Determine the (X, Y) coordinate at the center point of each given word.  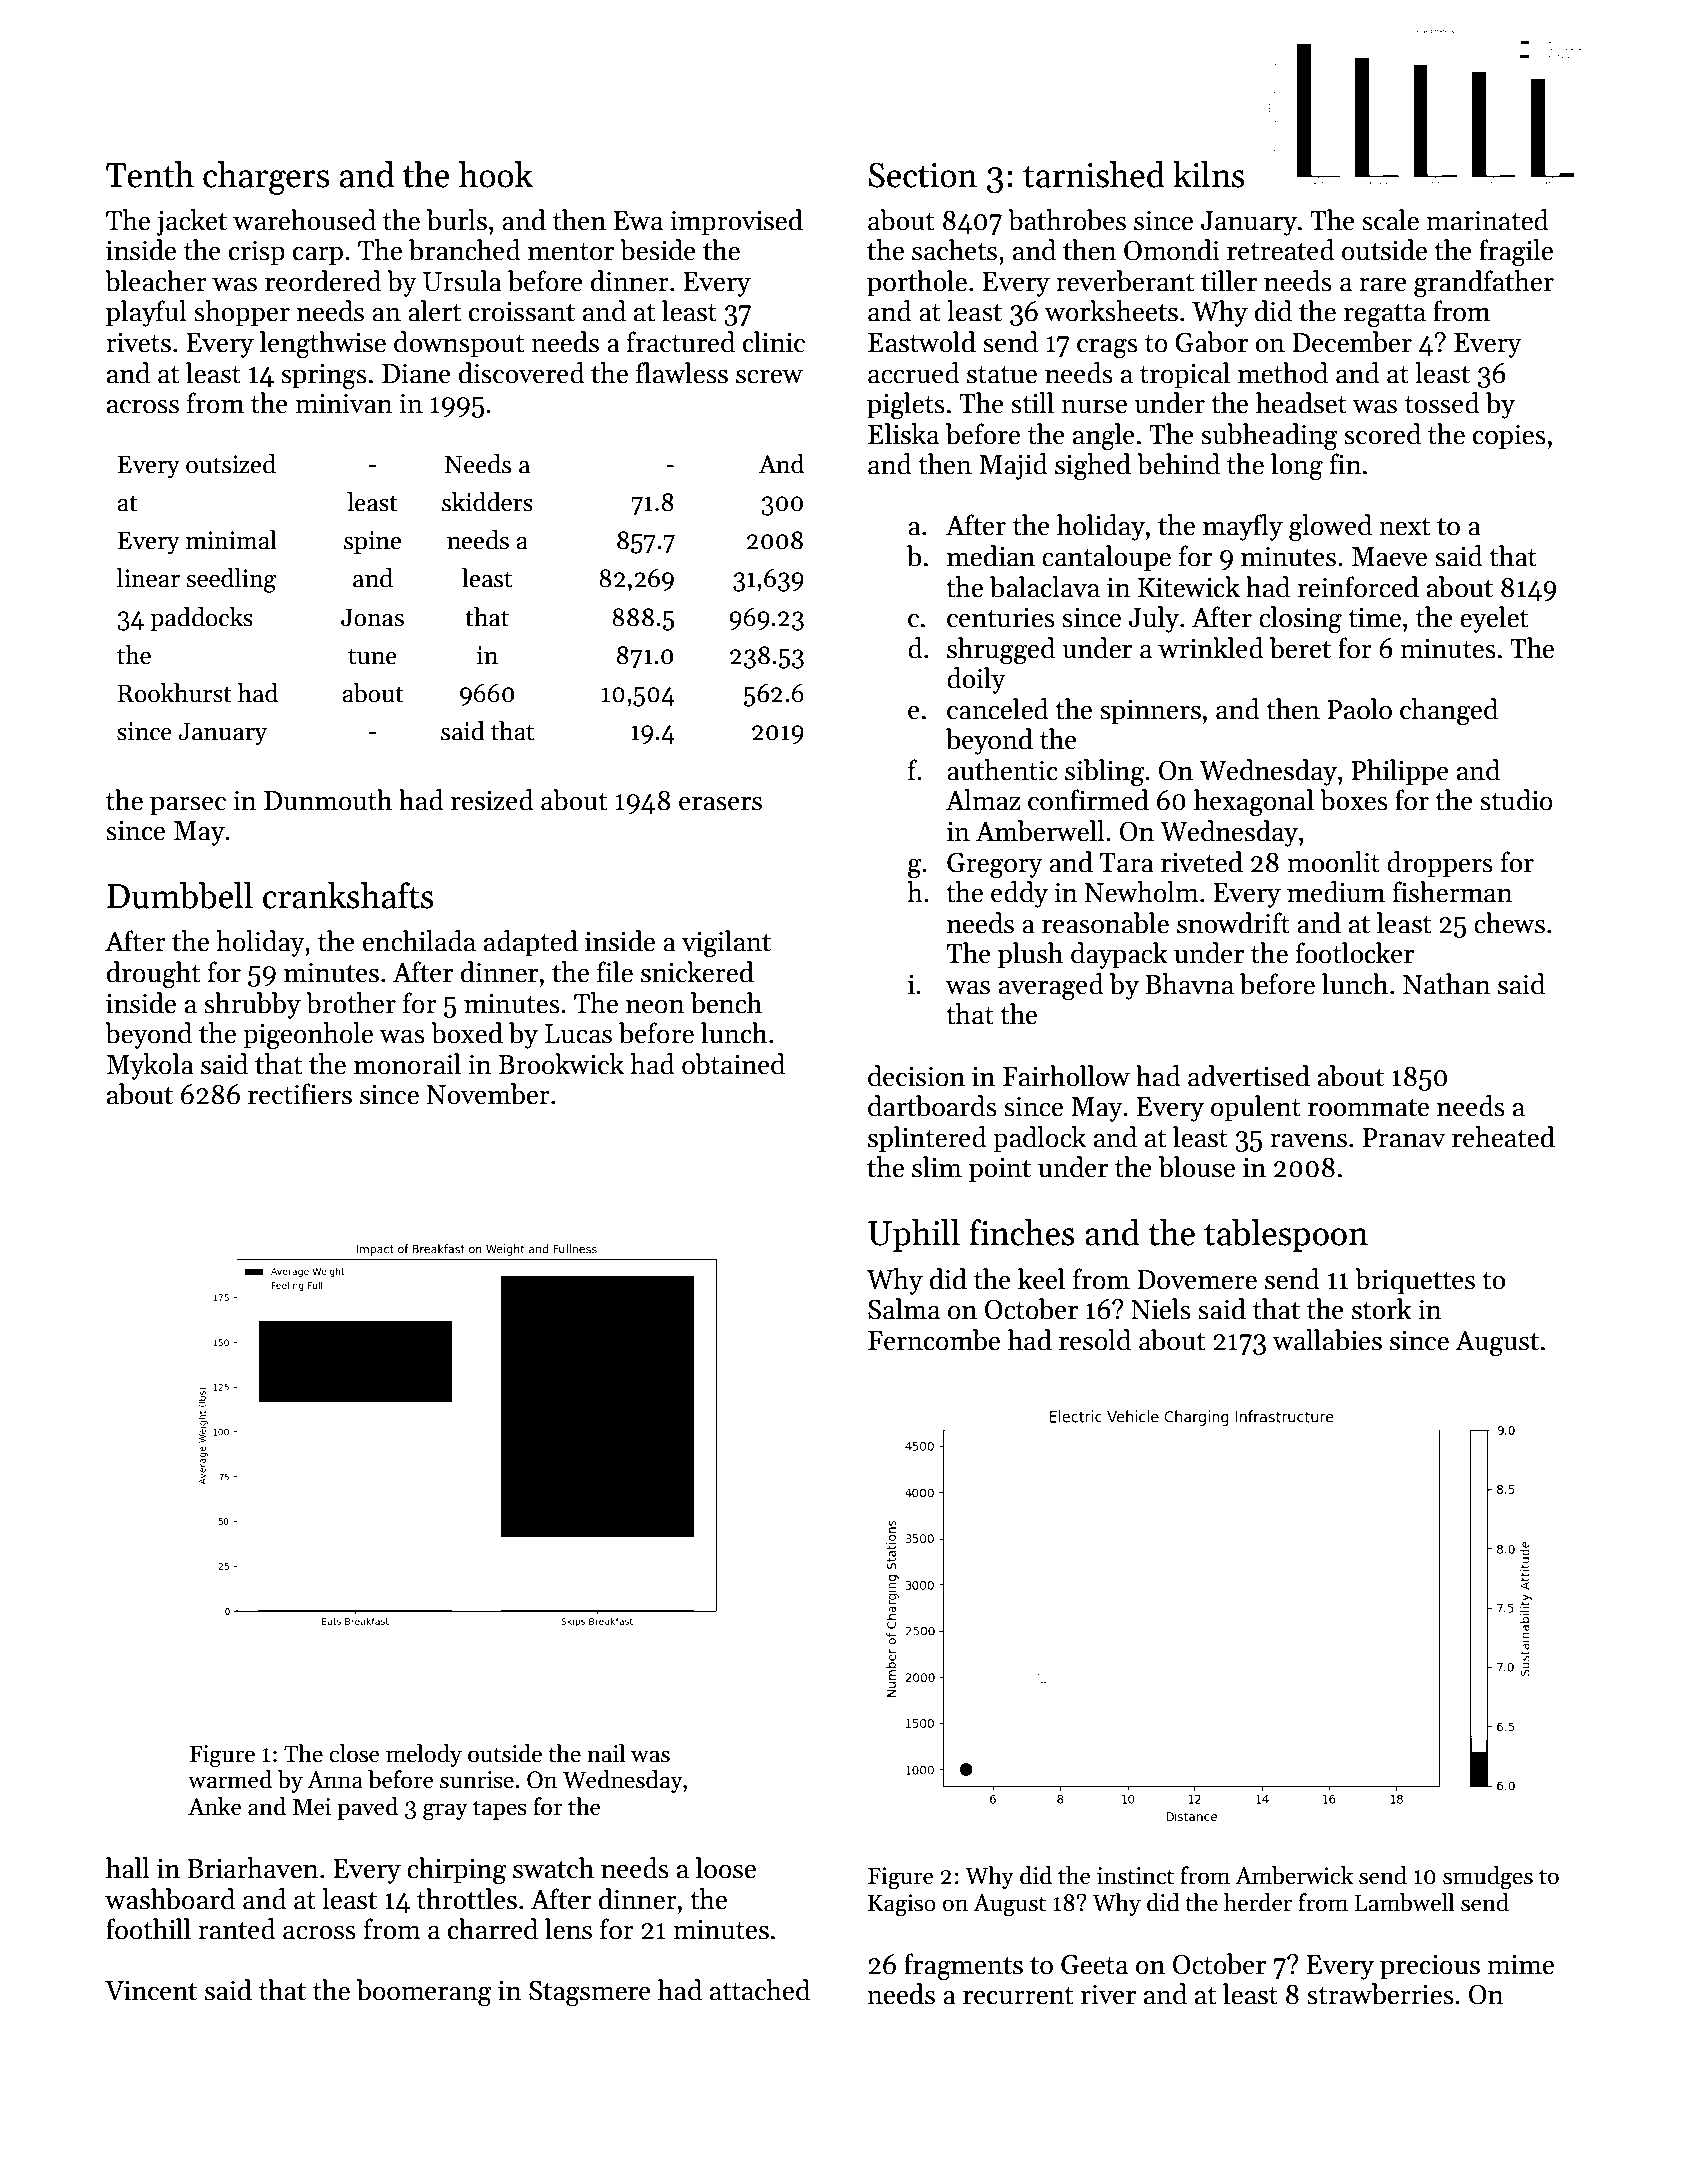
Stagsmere (590, 1993)
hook (496, 174)
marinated (1487, 220)
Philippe (1400, 772)
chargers (266, 178)
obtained (733, 1064)
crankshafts (348, 895)
